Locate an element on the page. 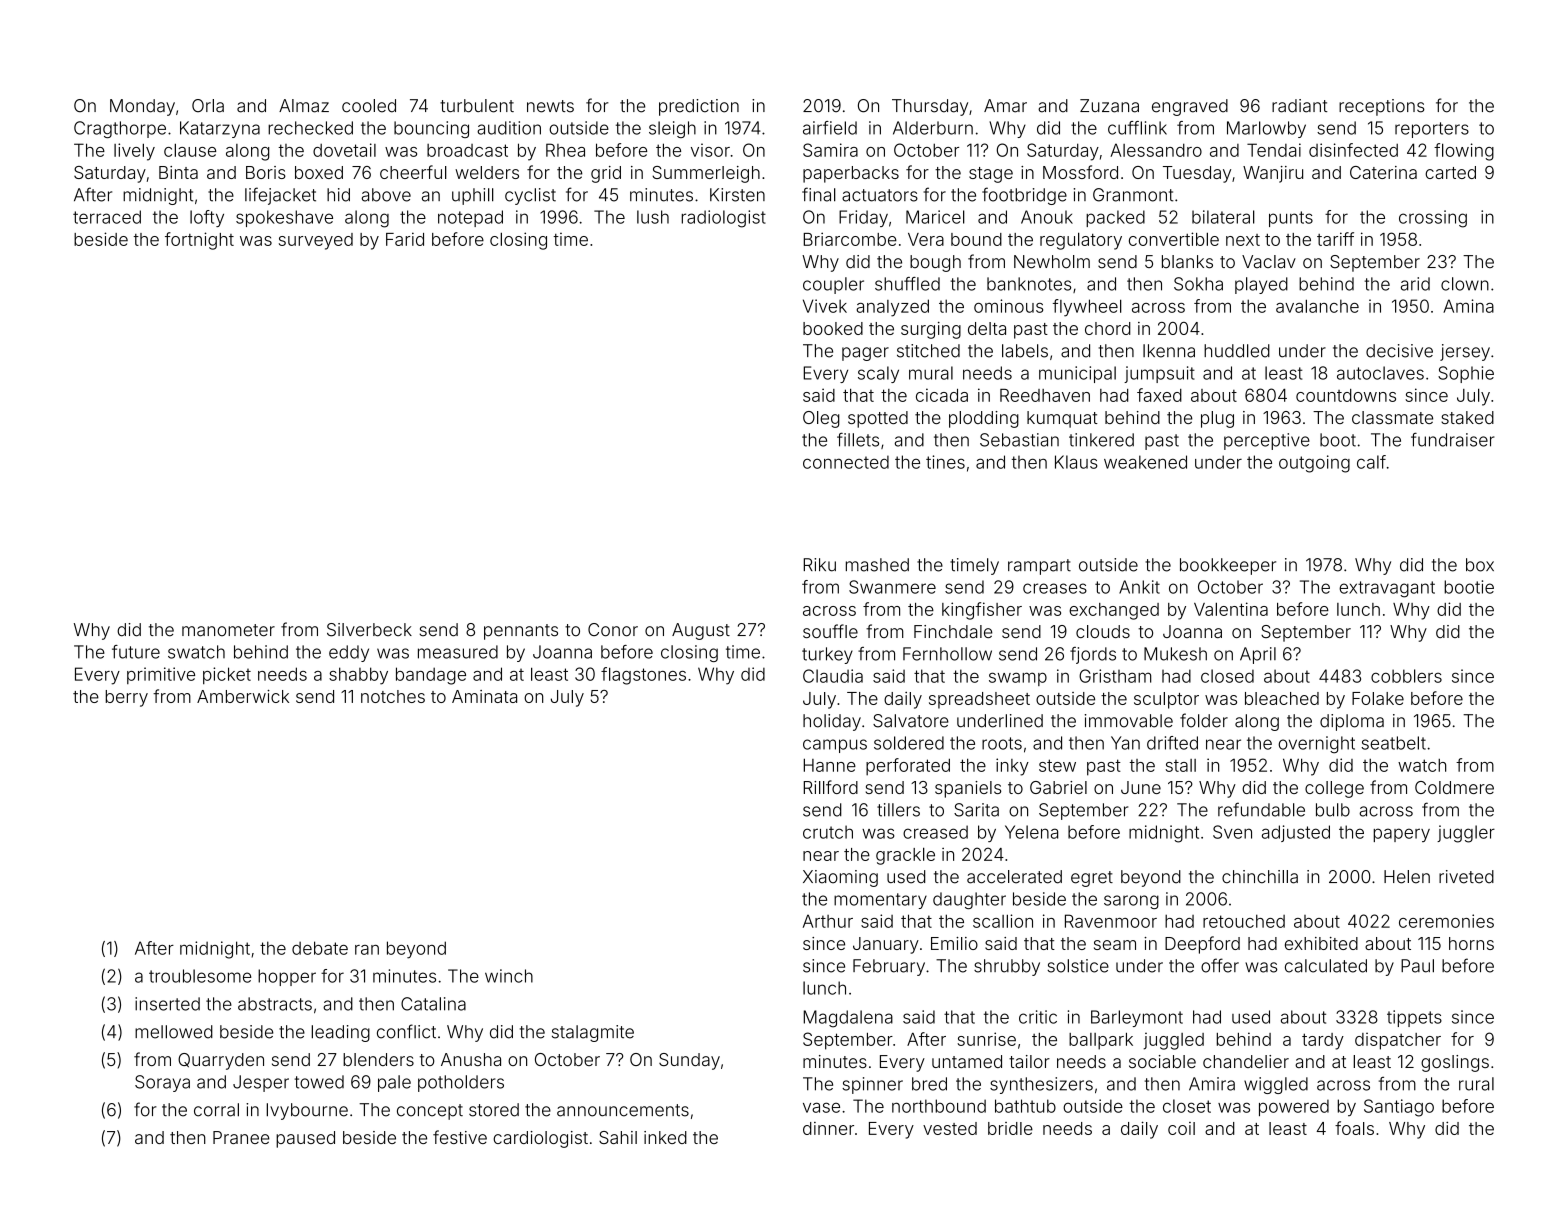  foals is located at coordinates (1354, 1128).
